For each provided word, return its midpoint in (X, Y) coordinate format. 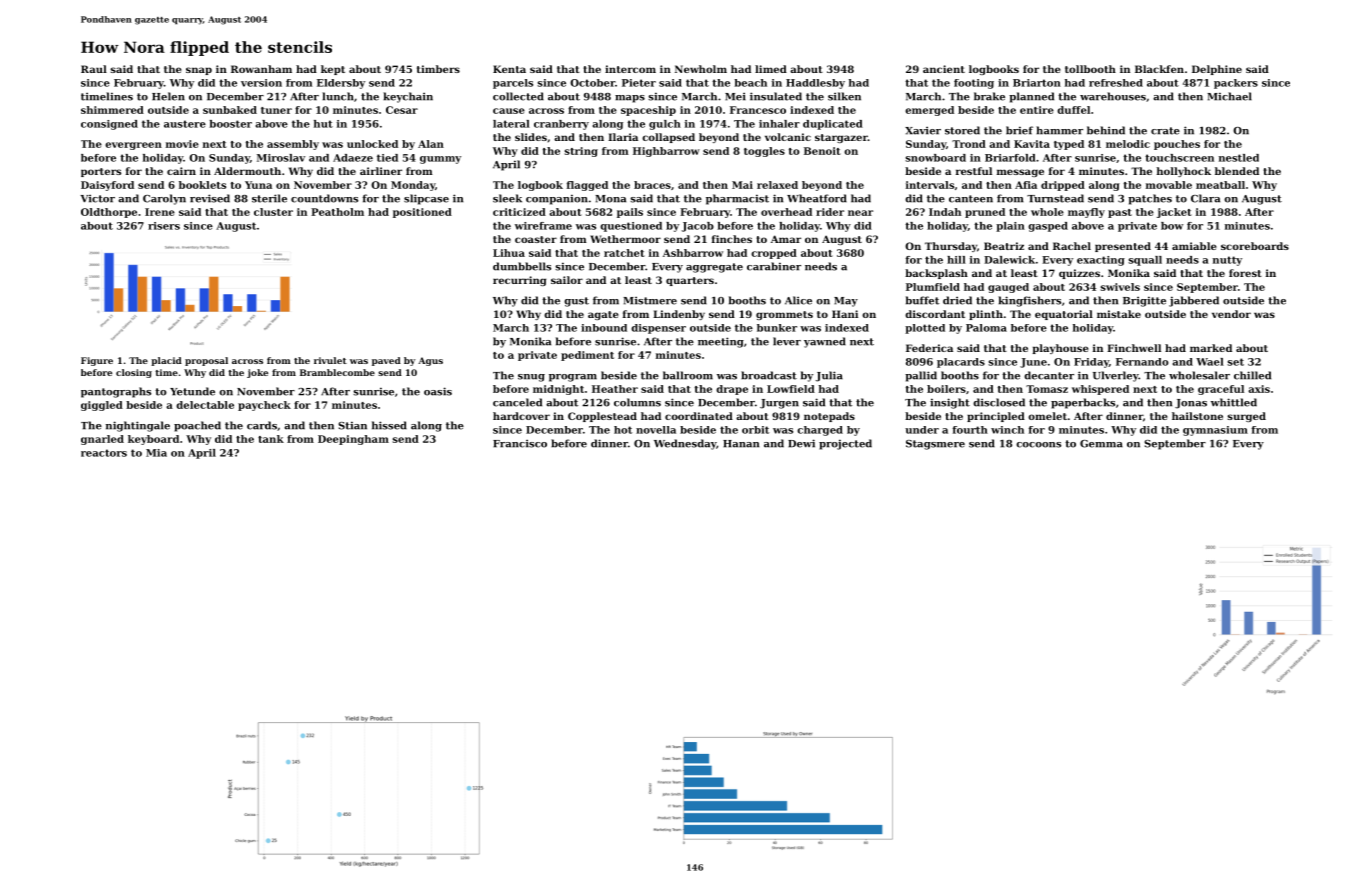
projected (845, 444)
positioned (422, 213)
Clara (1205, 198)
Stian (352, 425)
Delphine (1217, 70)
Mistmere (650, 300)
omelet (1047, 416)
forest (1245, 273)
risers (164, 226)
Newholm (701, 69)
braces (652, 185)
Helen (168, 96)
